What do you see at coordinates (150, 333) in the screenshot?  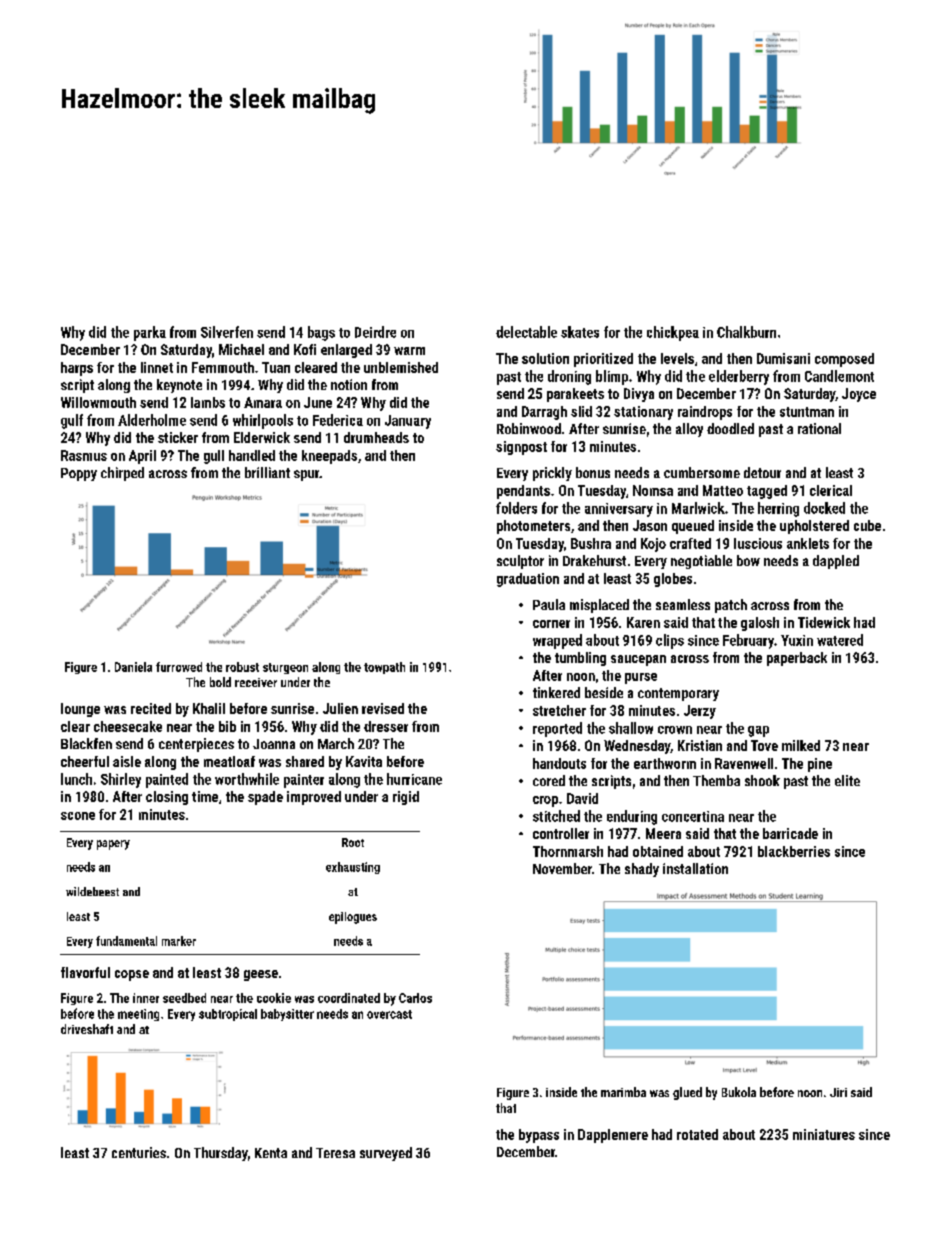 I see `parka` at bounding box center [150, 333].
